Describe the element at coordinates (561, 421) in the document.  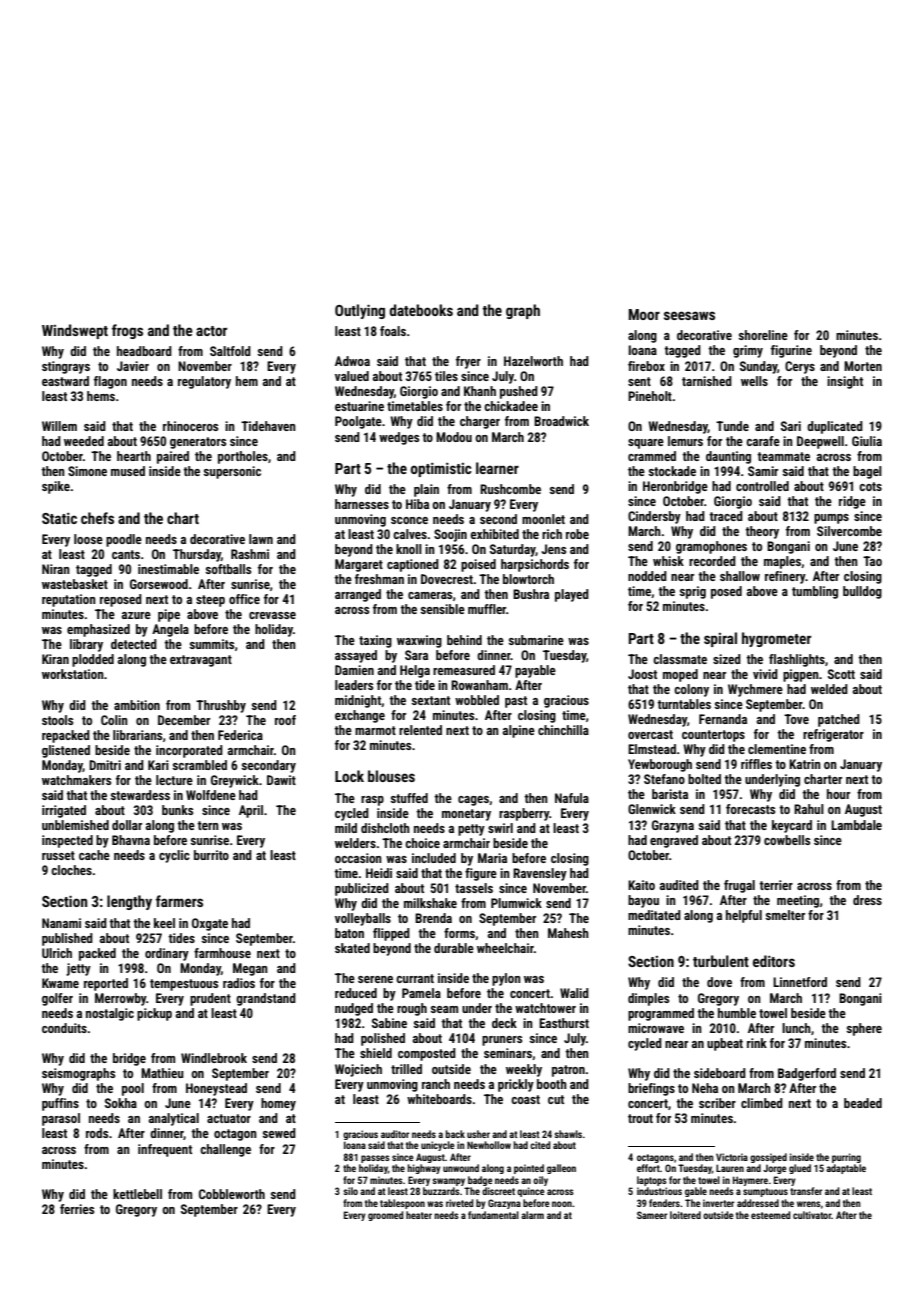
I see `Broadwick` at that location.
